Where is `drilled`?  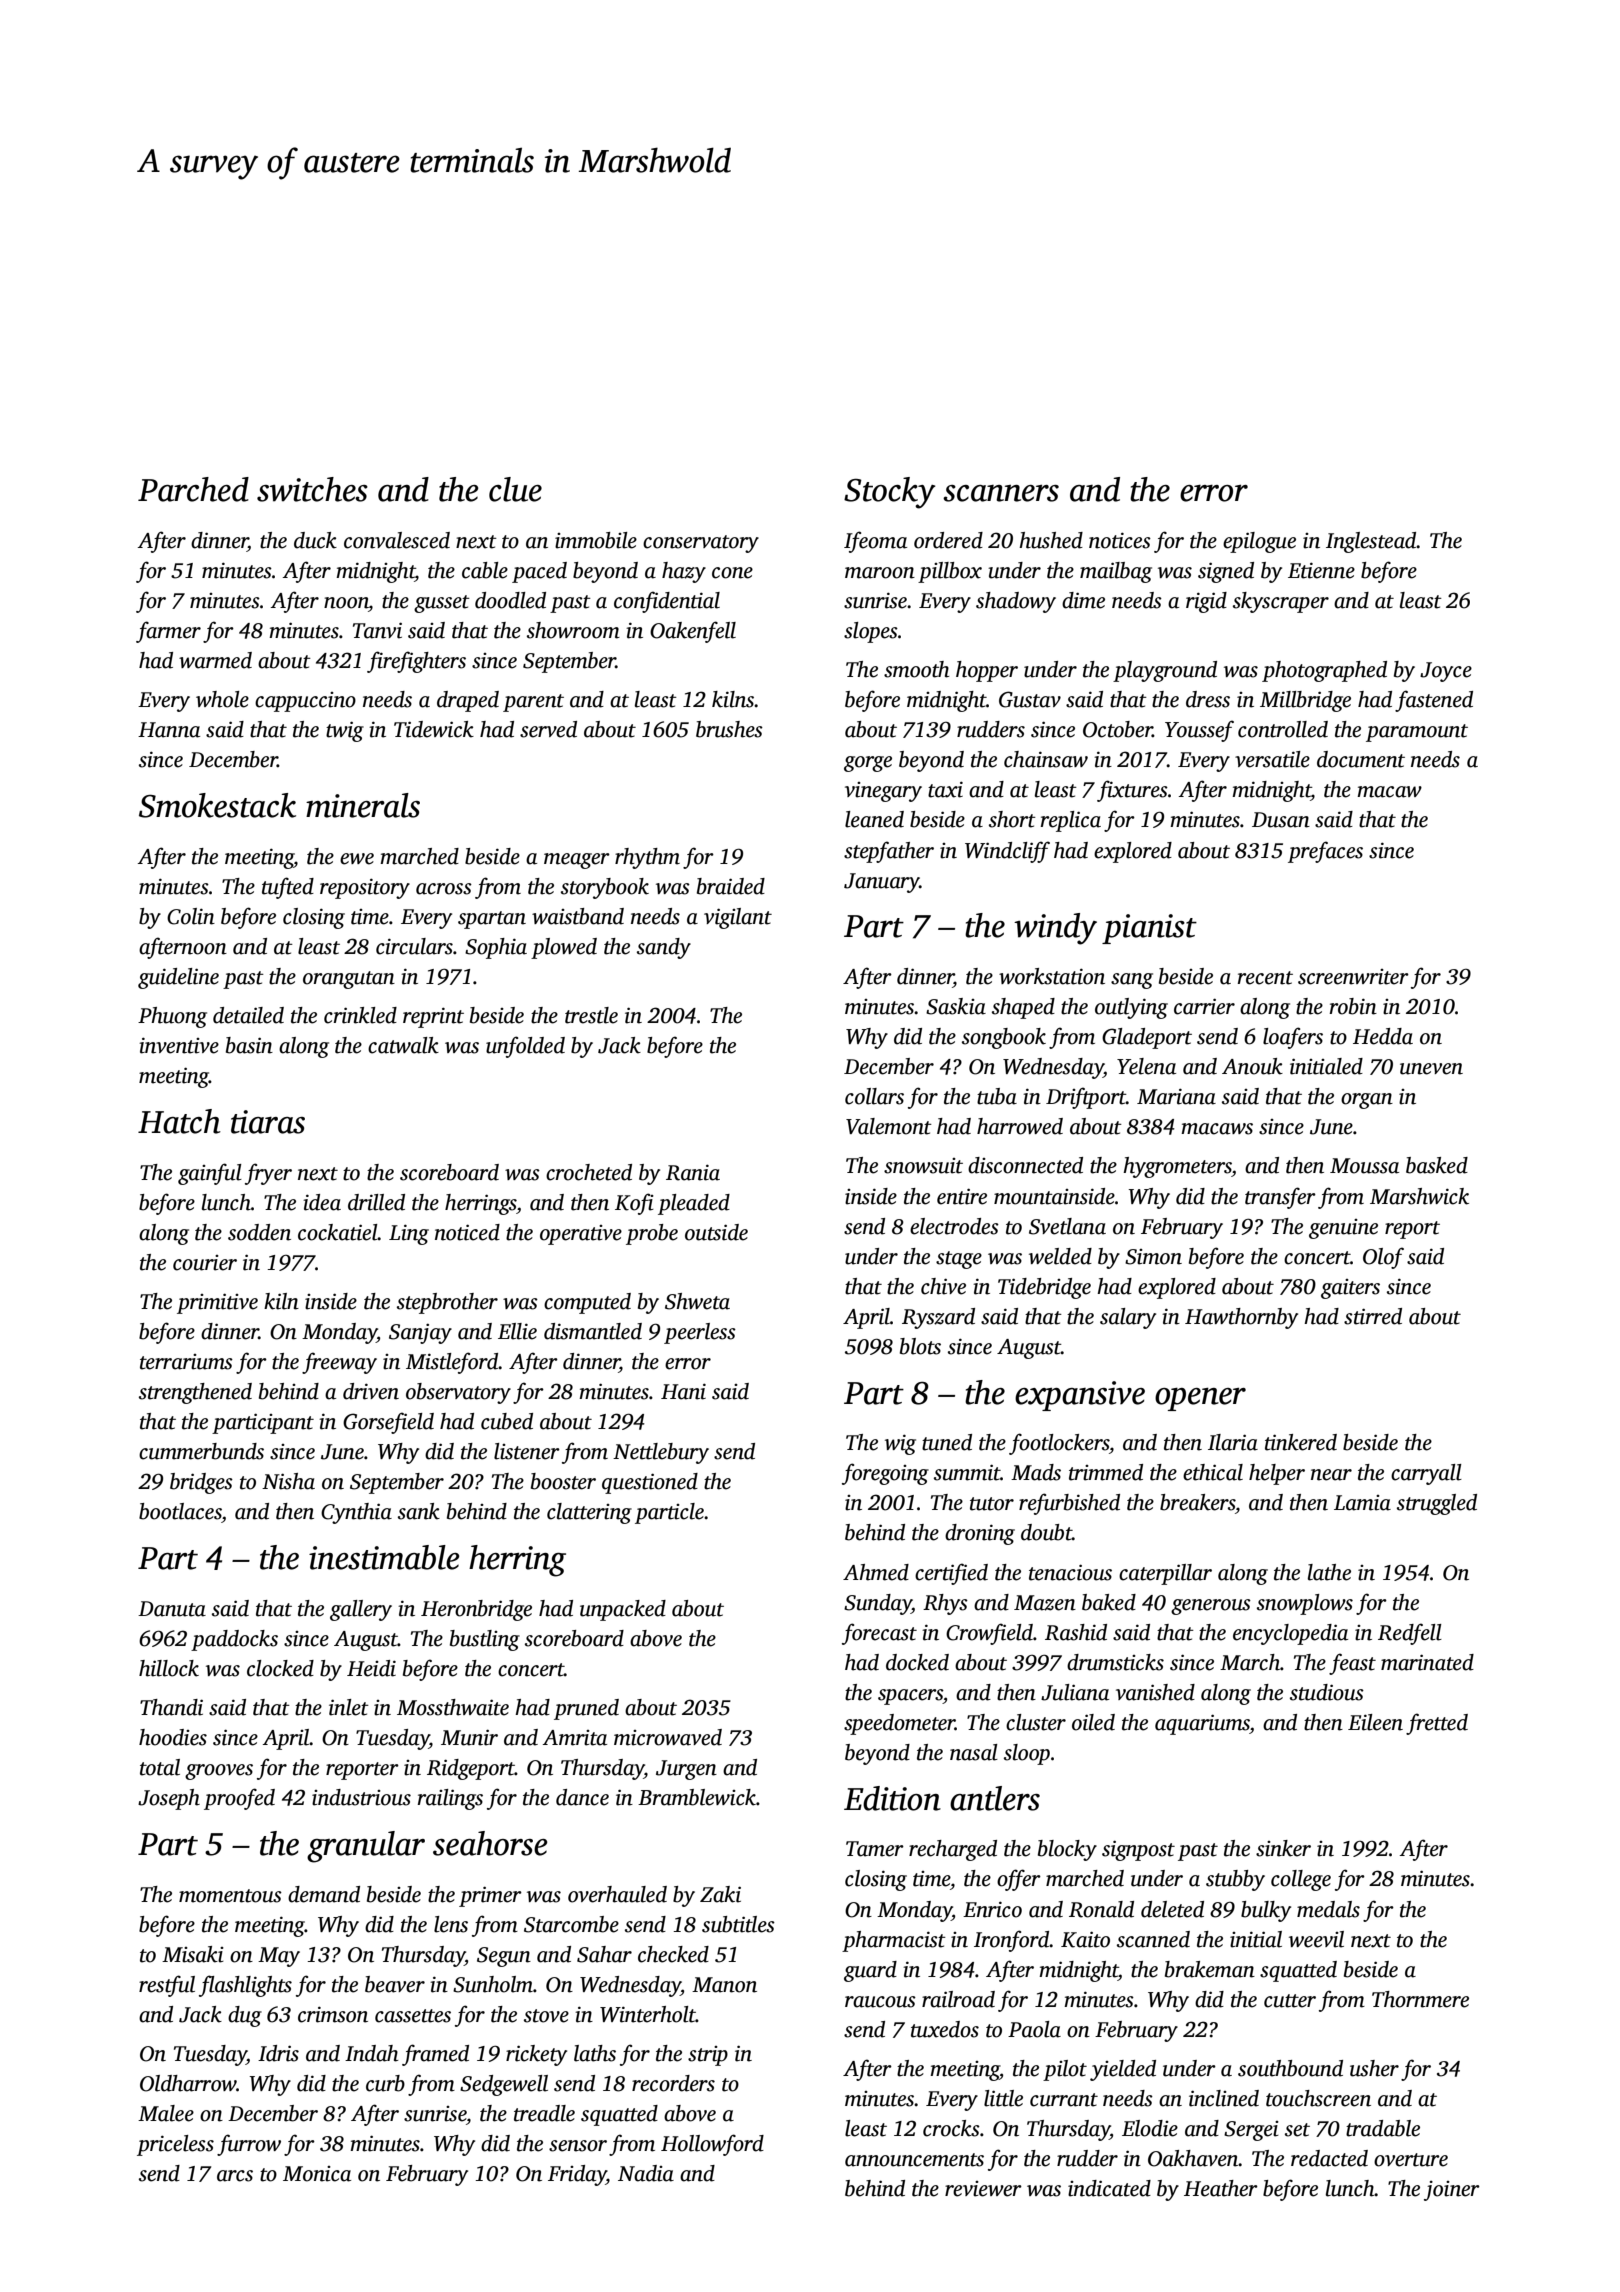 drilled is located at coordinates (376, 1202).
